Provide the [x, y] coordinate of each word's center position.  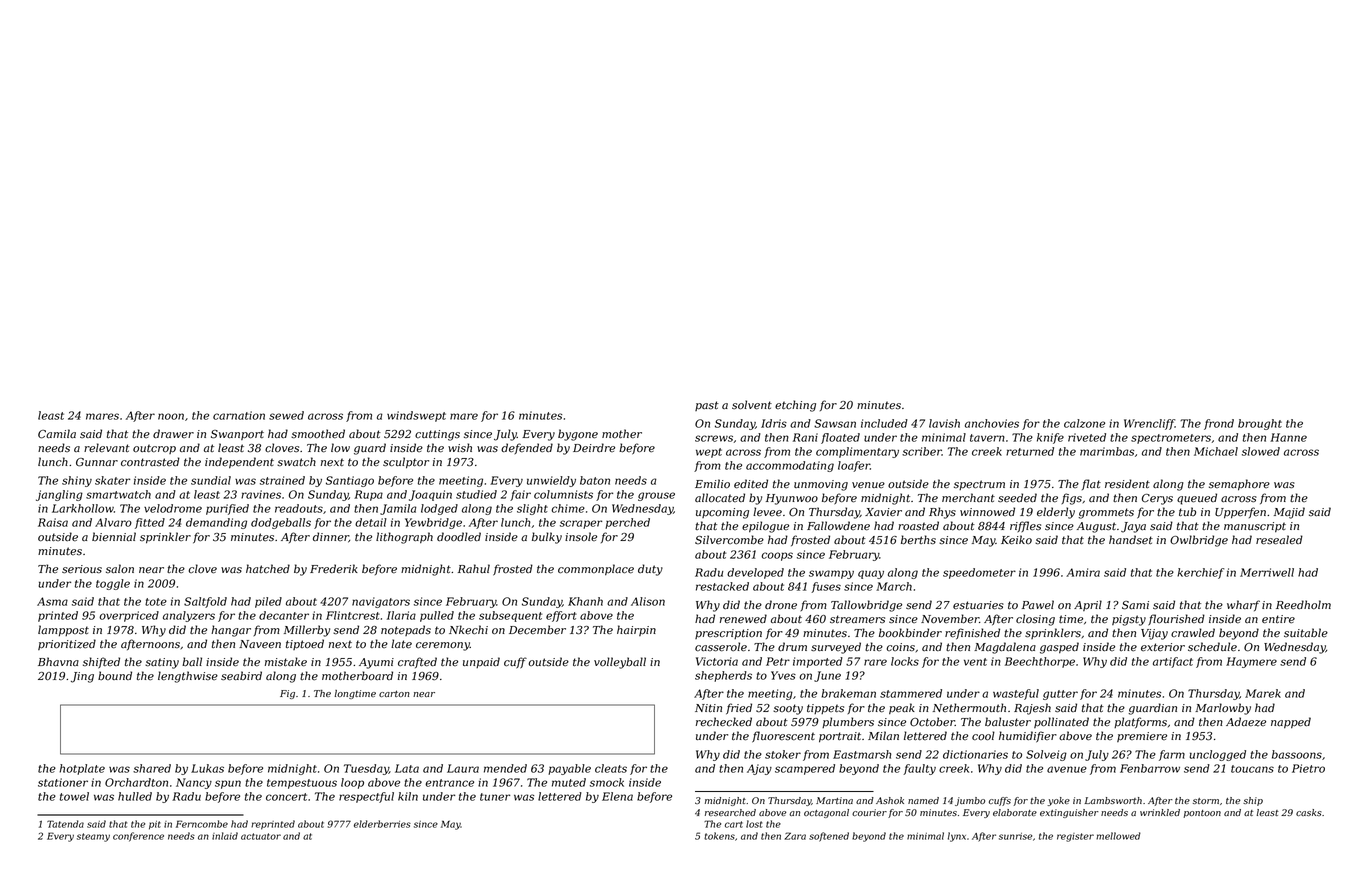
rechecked [724, 722]
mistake [286, 662]
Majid [1289, 513]
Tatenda [65, 824]
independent [239, 462]
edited [751, 484]
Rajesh [1032, 709]
